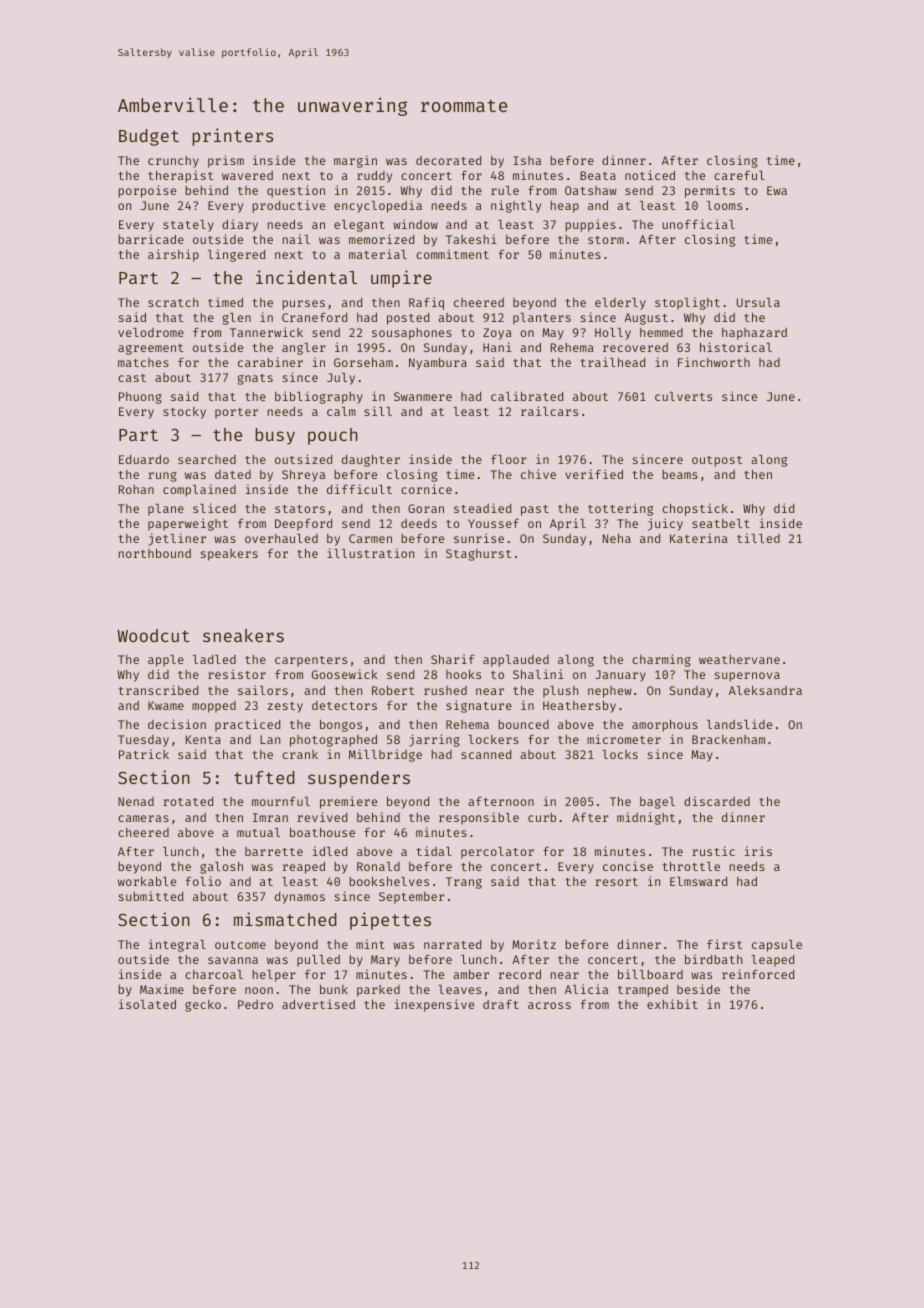 Image resolution: width=924 pixels, height=1308 pixels. I want to click on Beata, so click(598, 175).
